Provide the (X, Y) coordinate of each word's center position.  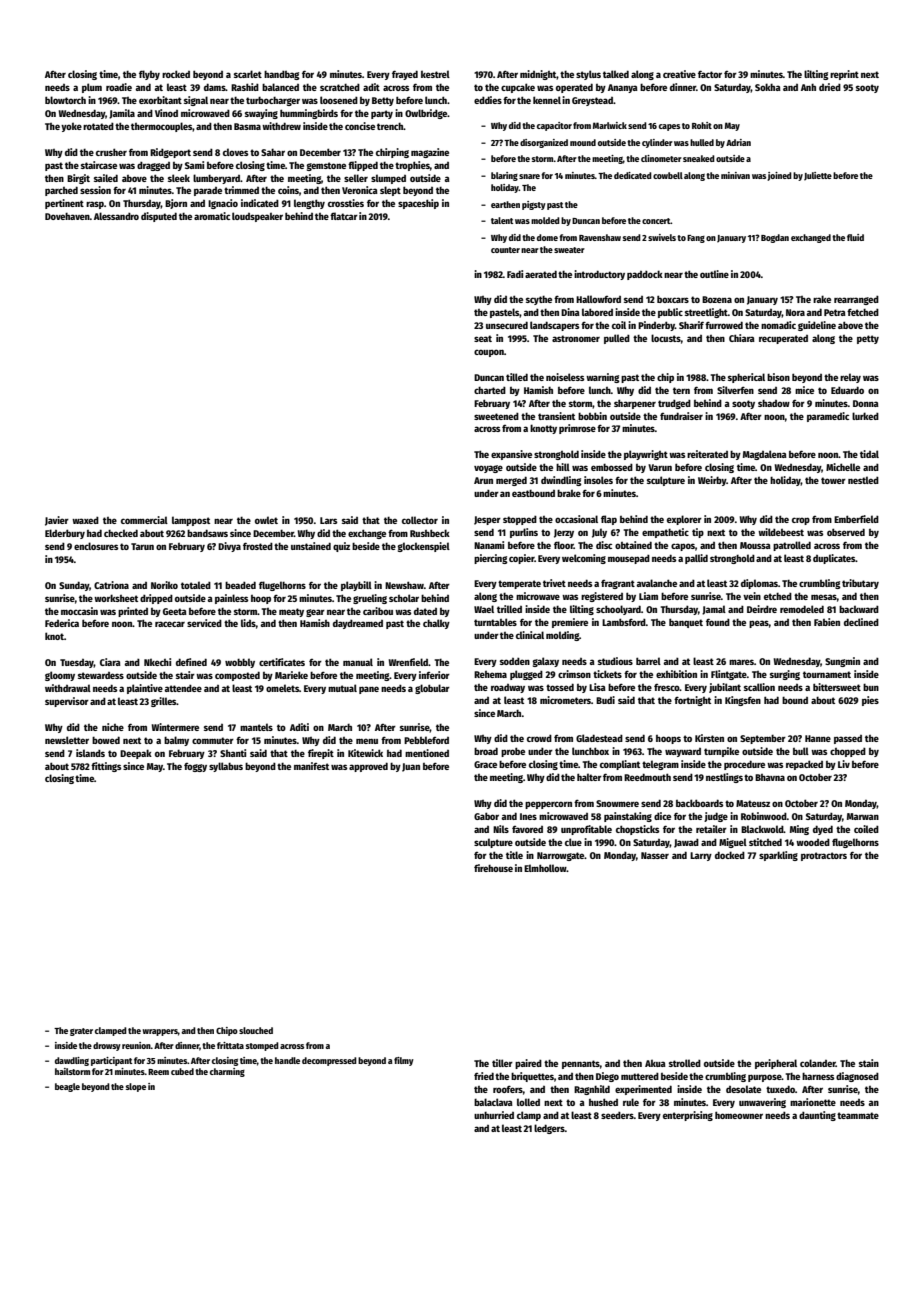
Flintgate (729, 675)
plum (92, 88)
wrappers (160, 1032)
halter (589, 777)
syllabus (226, 767)
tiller (502, 1063)
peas (759, 624)
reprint (844, 75)
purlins (524, 533)
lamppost (191, 521)
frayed (405, 75)
